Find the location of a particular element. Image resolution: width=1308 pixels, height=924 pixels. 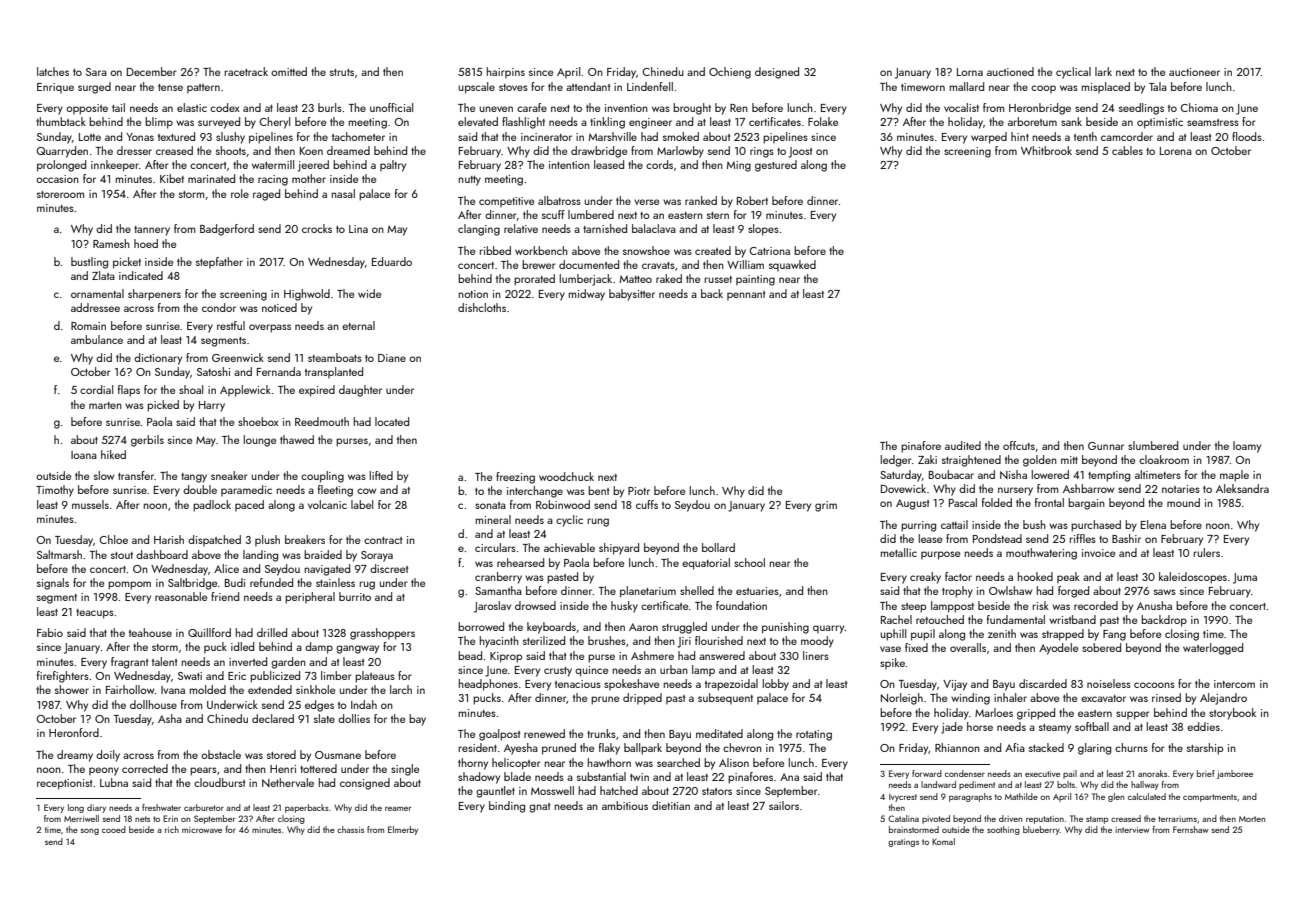

auctioneer is located at coordinates (1194, 72).
